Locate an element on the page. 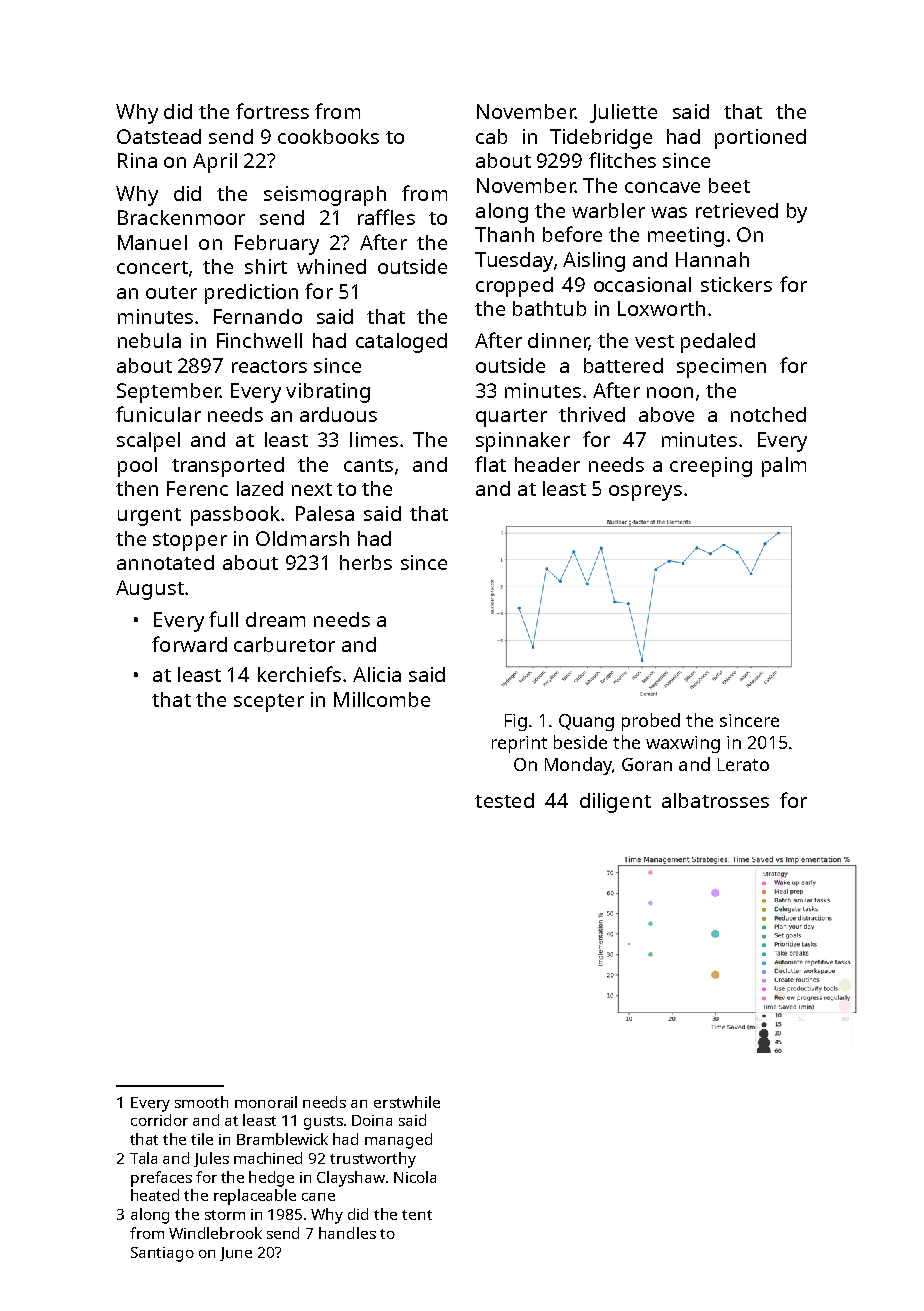 The image size is (924, 1311). tent is located at coordinates (417, 1215).
